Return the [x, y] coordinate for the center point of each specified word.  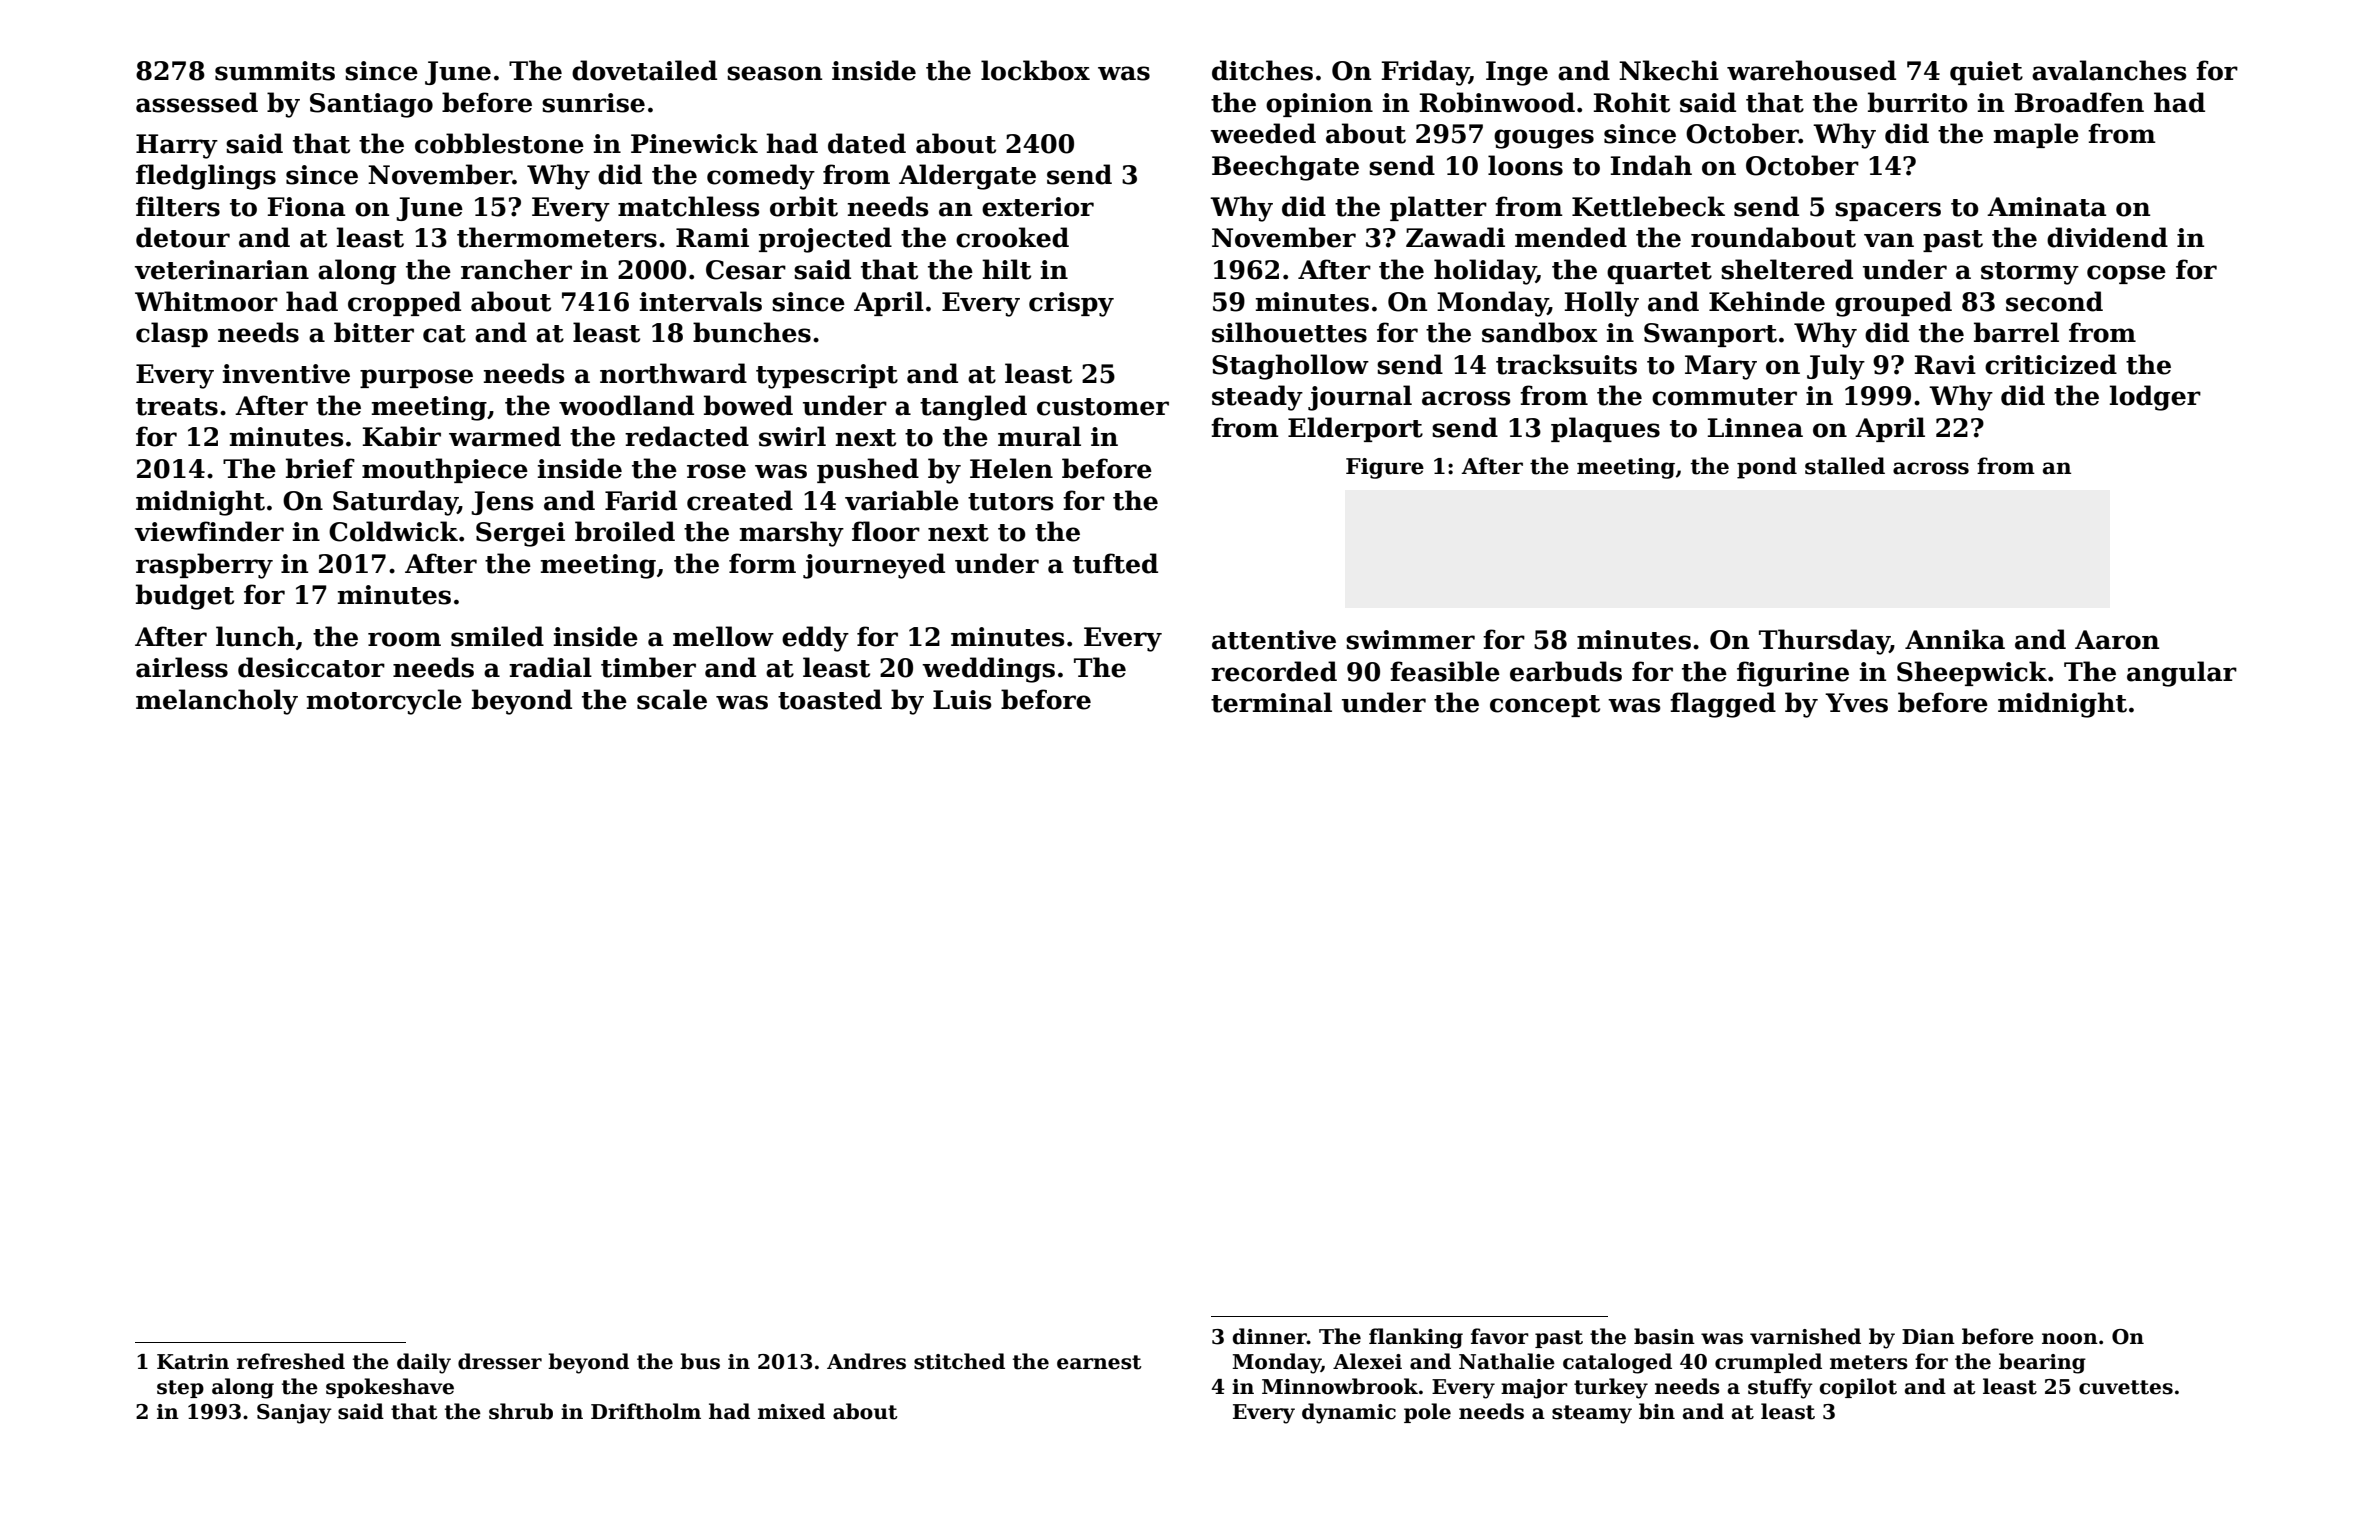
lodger [2155, 398]
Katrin [193, 1362]
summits [275, 71]
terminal [1271, 702]
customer [1103, 407]
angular [2182, 674]
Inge [1517, 73]
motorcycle [384, 702]
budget [185, 597]
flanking [1416, 1338]
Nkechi [1669, 70]
